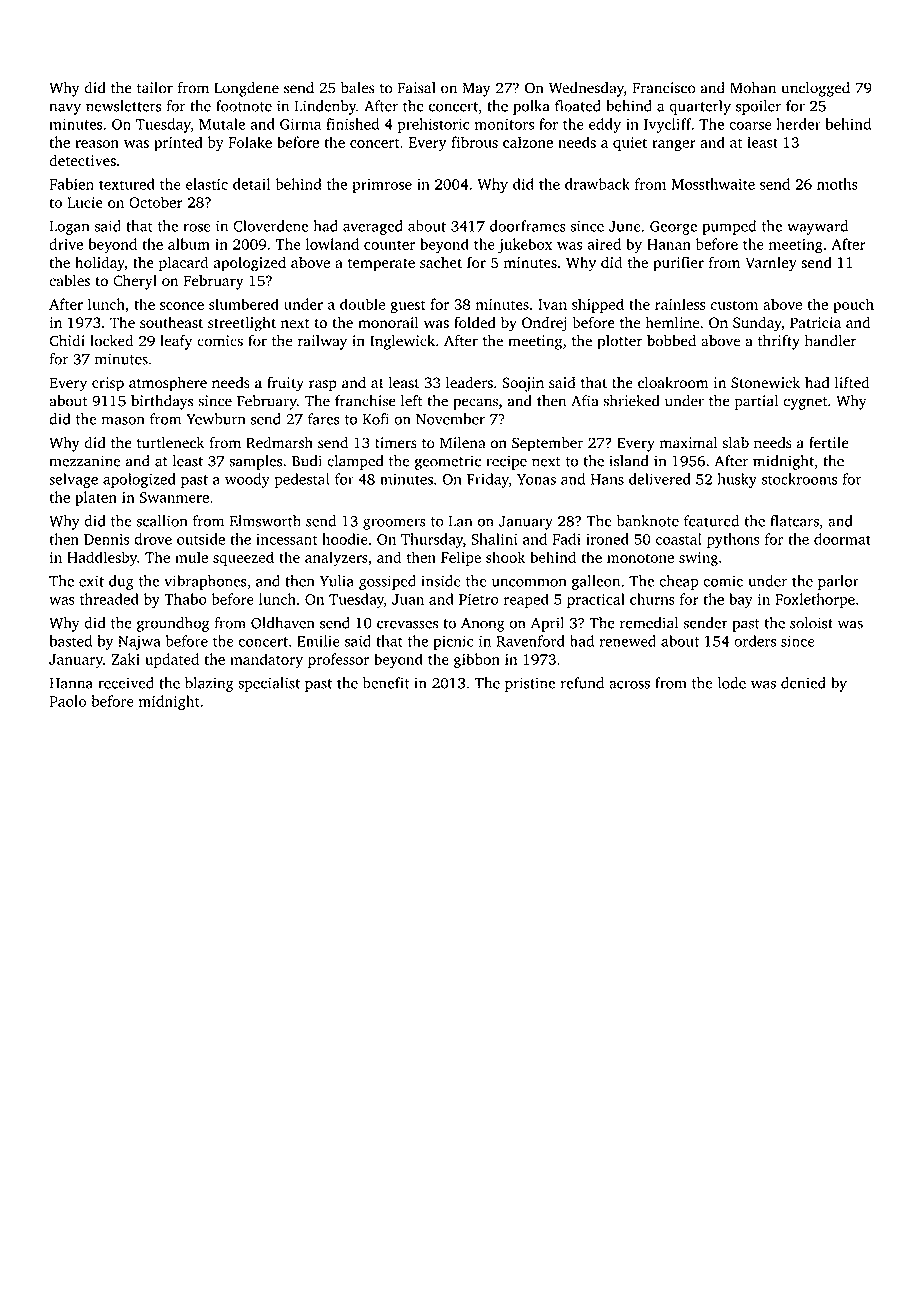 The height and width of the screenshot is (1314, 924). Describe the element at coordinates (67, 701) in the screenshot. I see `Paolo` at that location.
